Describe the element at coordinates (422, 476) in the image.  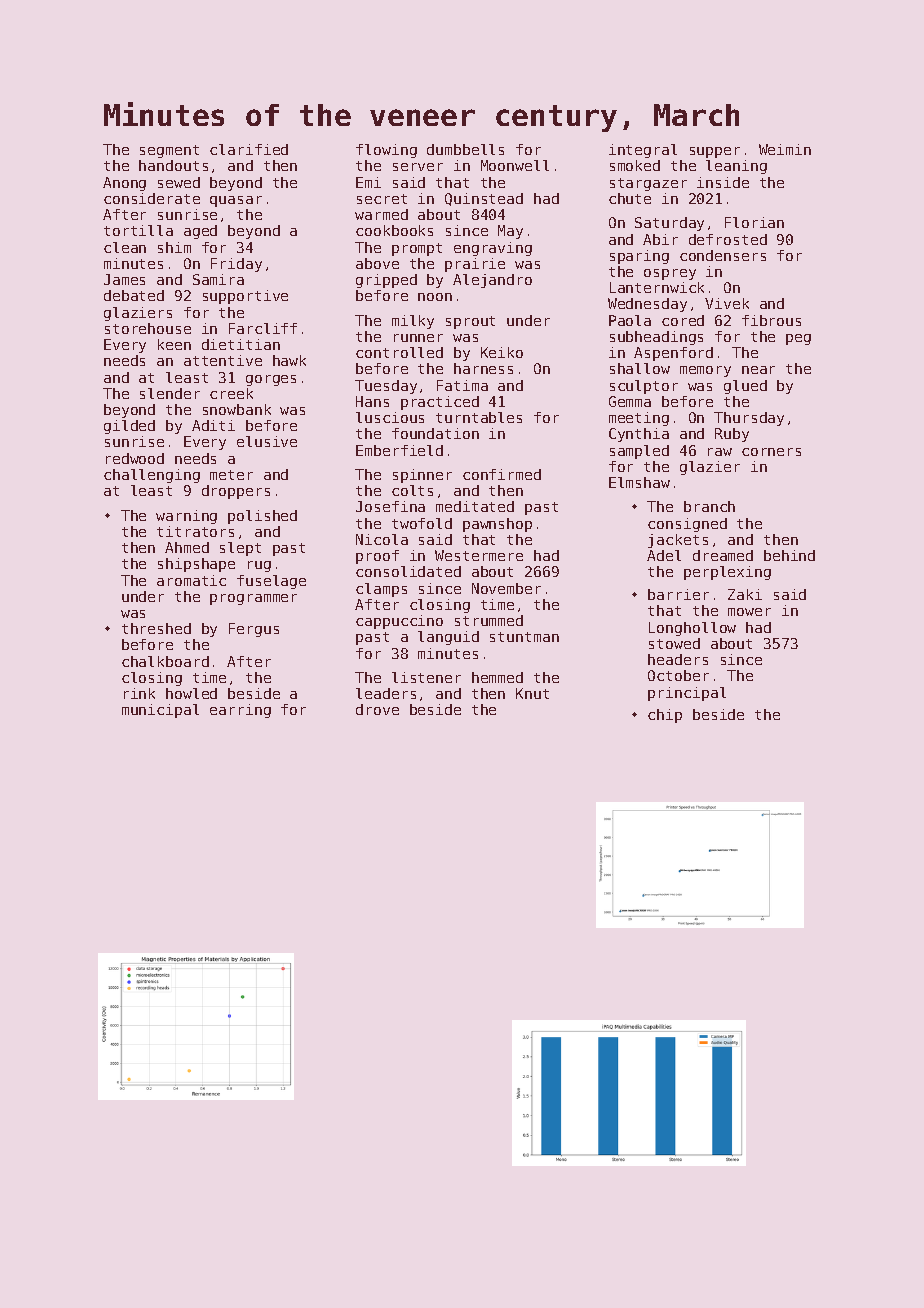
I see `spinner` at that location.
